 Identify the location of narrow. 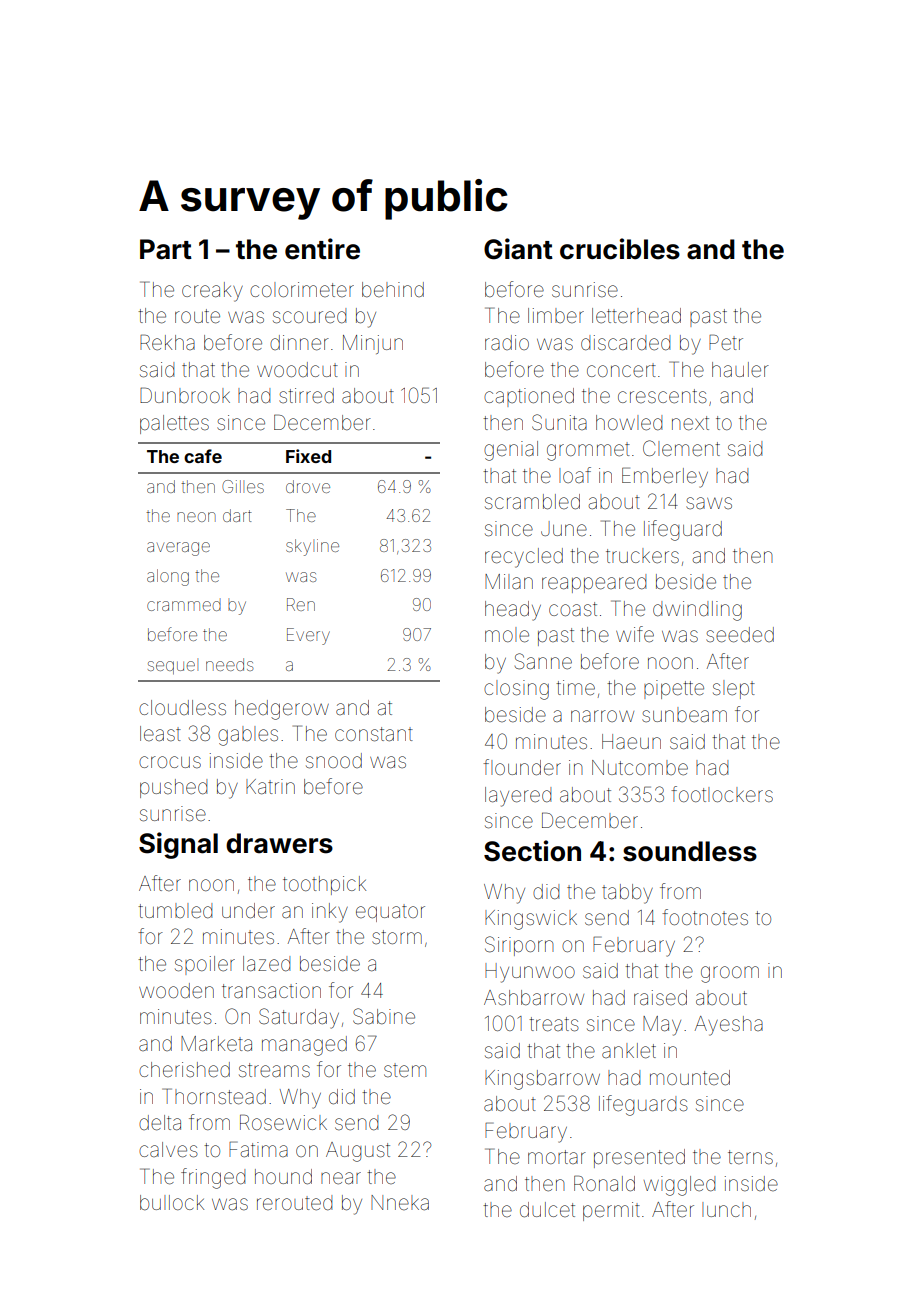
(602, 716).
